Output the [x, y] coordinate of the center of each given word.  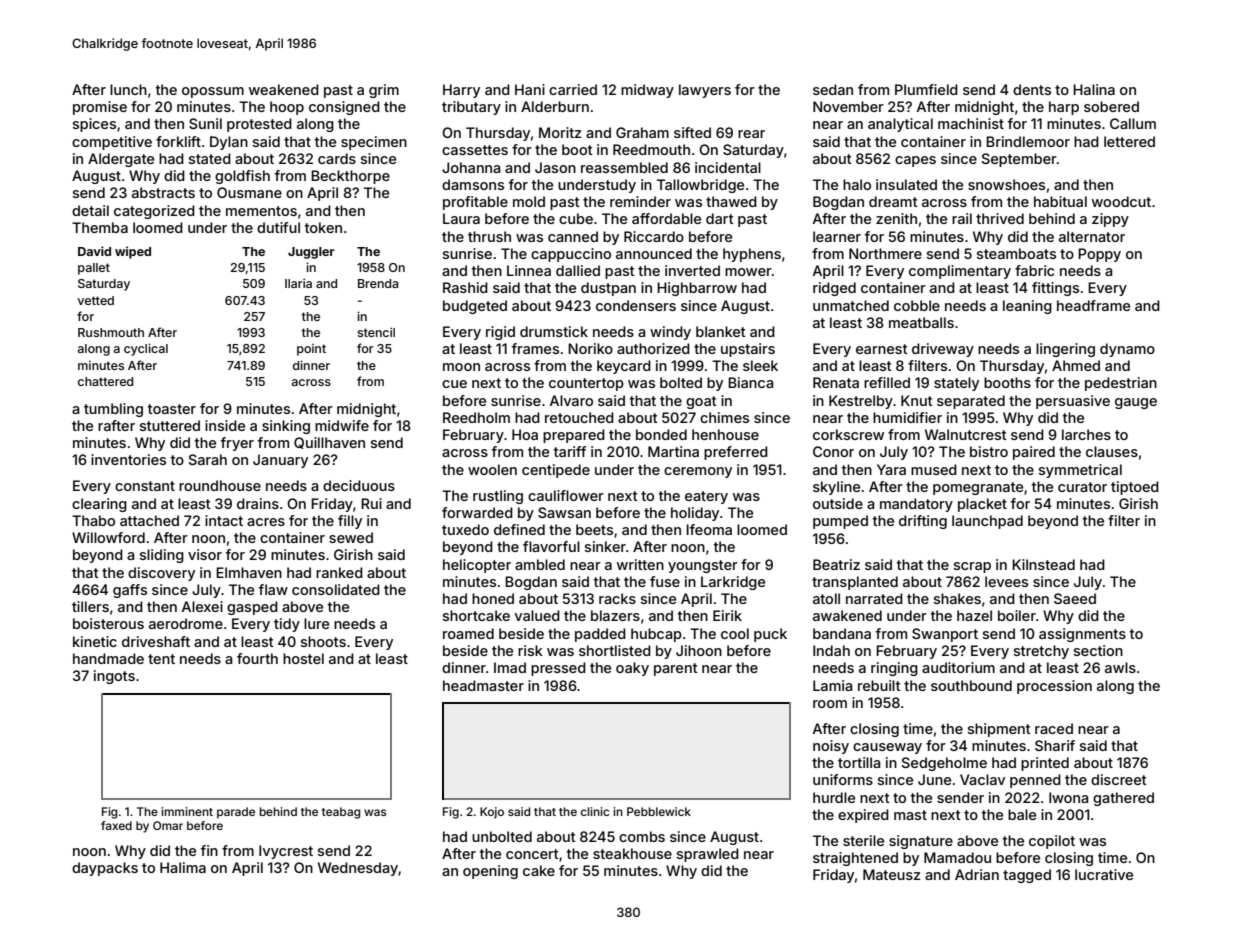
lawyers [705, 91]
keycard [624, 367]
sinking [286, 427]
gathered [1123, 799]
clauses [1112, 451]
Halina [1094, 89]
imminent [187, 811]
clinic [595, 811]
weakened [284, 89]
